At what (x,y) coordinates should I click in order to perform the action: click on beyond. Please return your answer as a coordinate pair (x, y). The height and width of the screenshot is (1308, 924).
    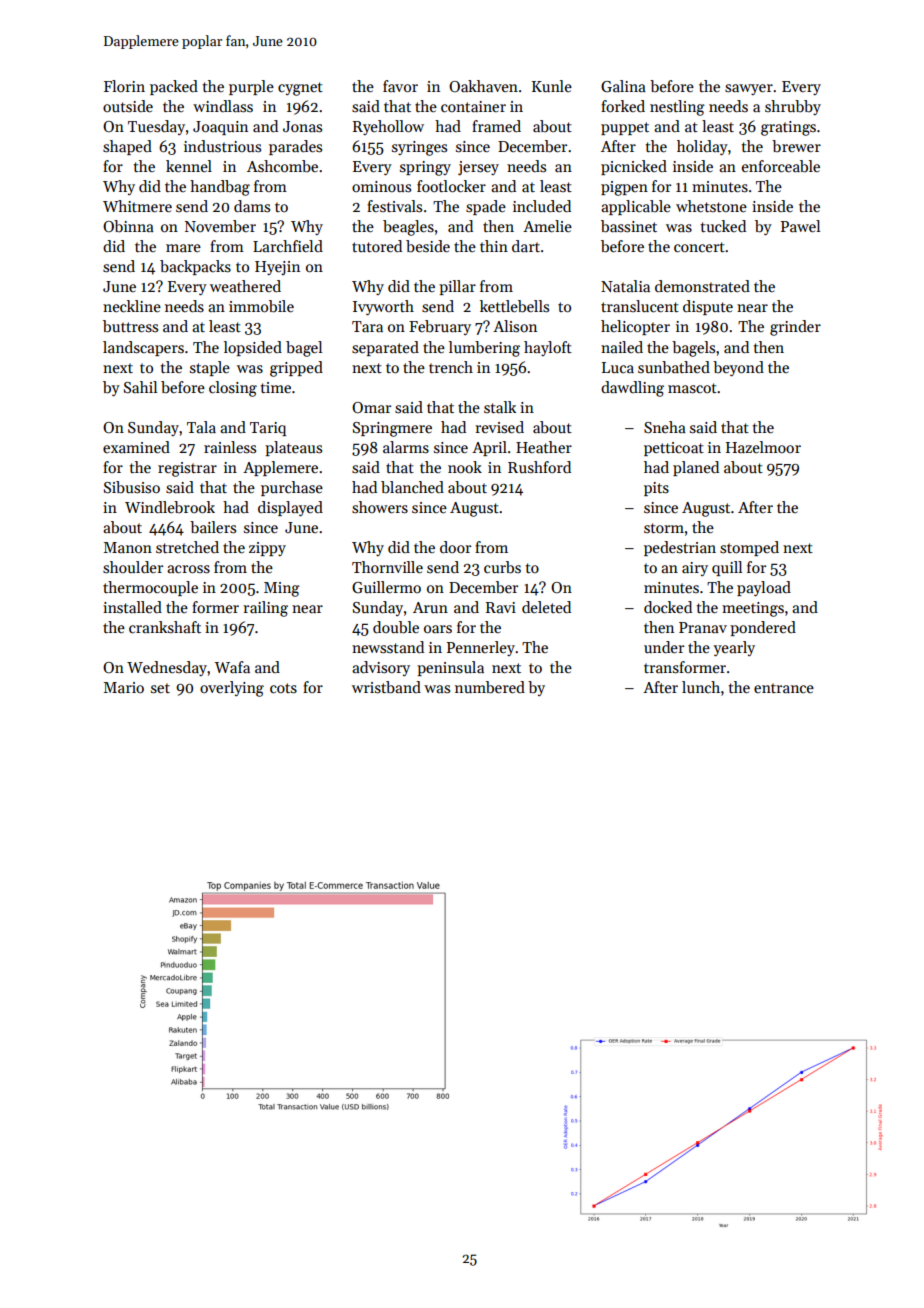
    Looking at the image, I should click on (738, 368).
